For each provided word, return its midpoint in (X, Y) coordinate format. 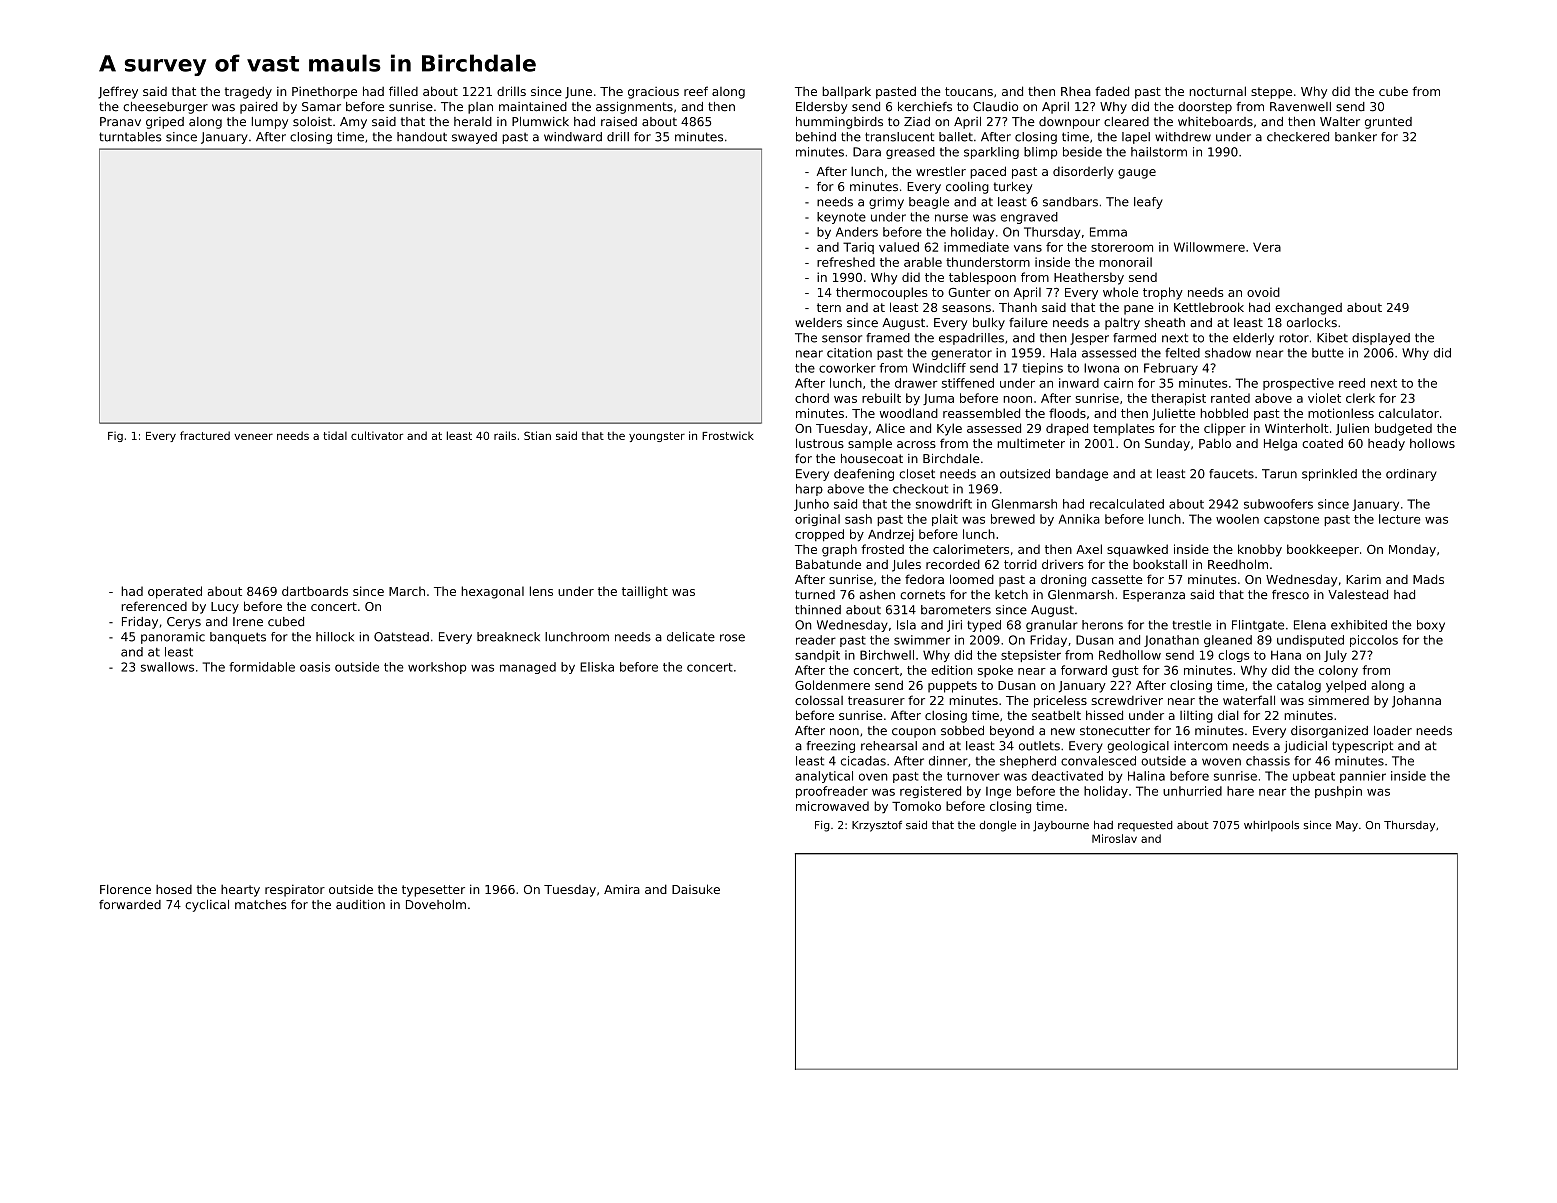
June (578, 93)
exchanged (1308, 309)
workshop (437, 668)
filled (403, 91)
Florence (125, 889)
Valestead (1358, 595)
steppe (1271, 93)
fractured (205, 435)
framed (888, 338)
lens (541, 591)
